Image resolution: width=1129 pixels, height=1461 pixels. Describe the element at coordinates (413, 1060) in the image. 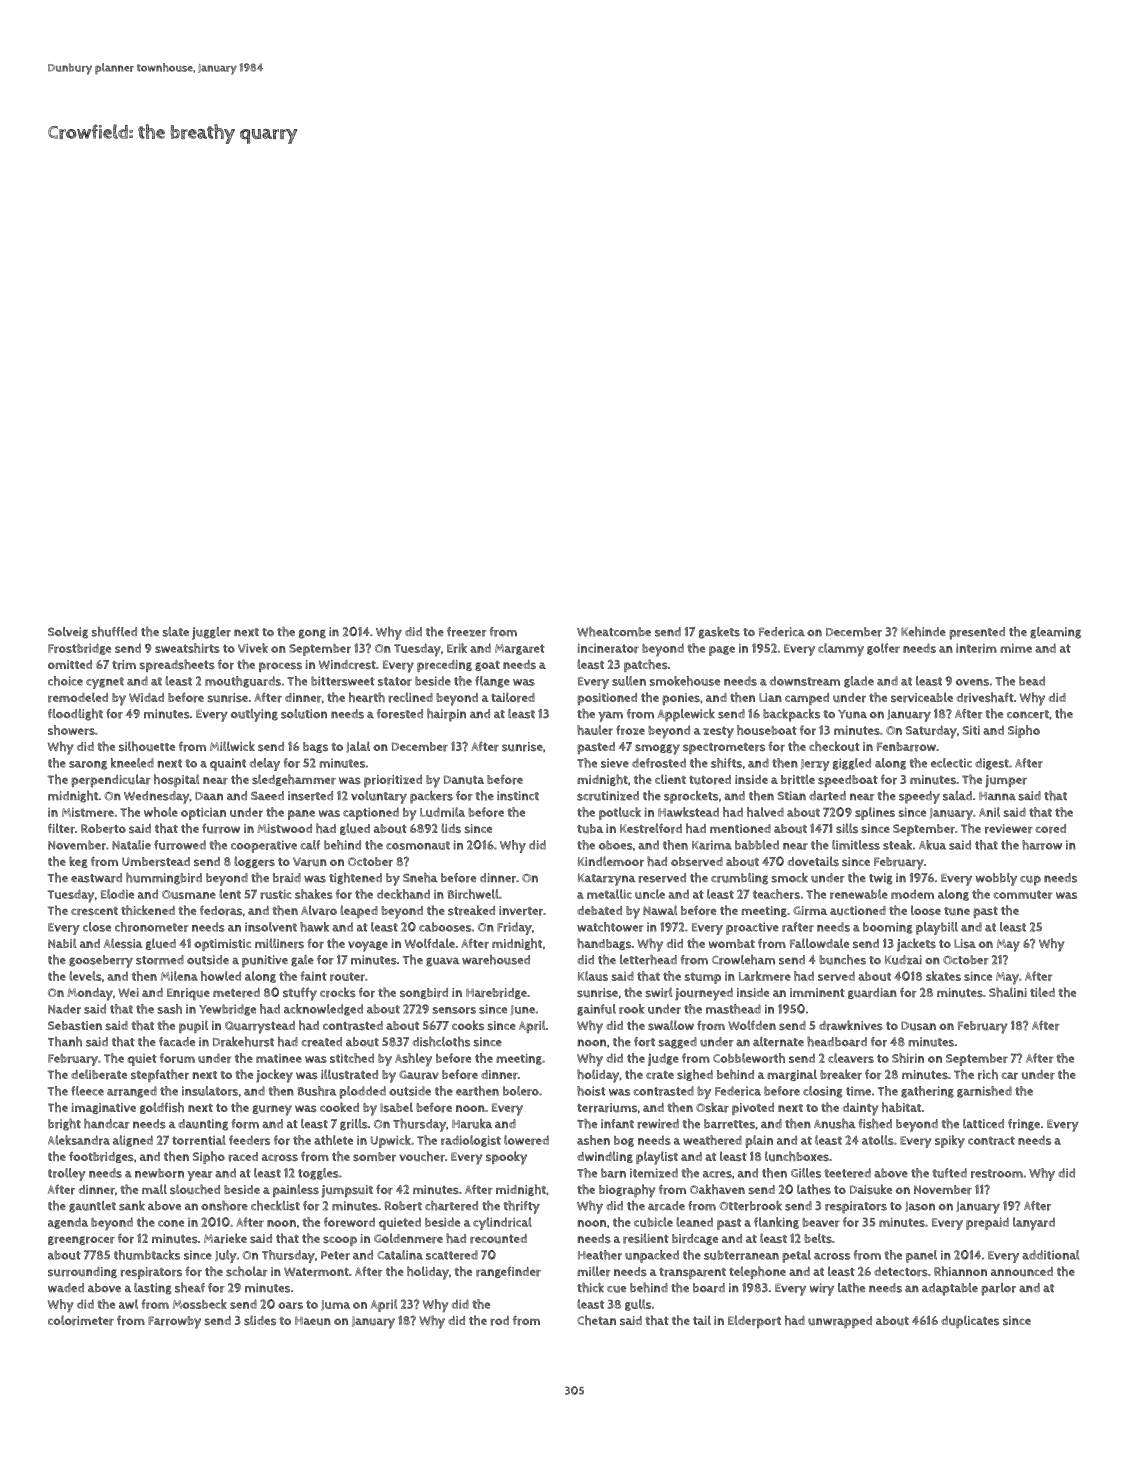

I see `Ashley` at that location.
